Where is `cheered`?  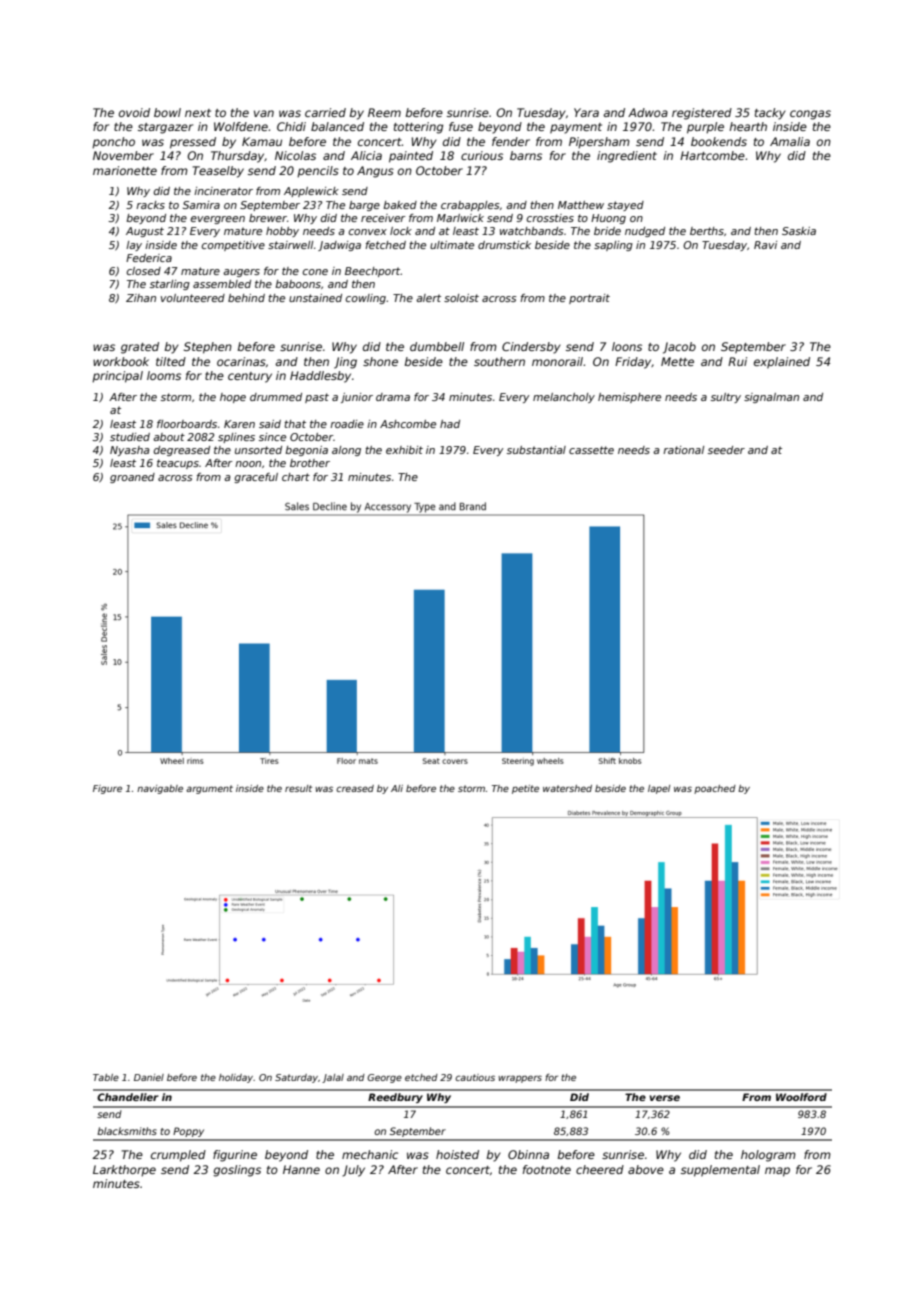
cheered is located at coordinates (600, 1169).
